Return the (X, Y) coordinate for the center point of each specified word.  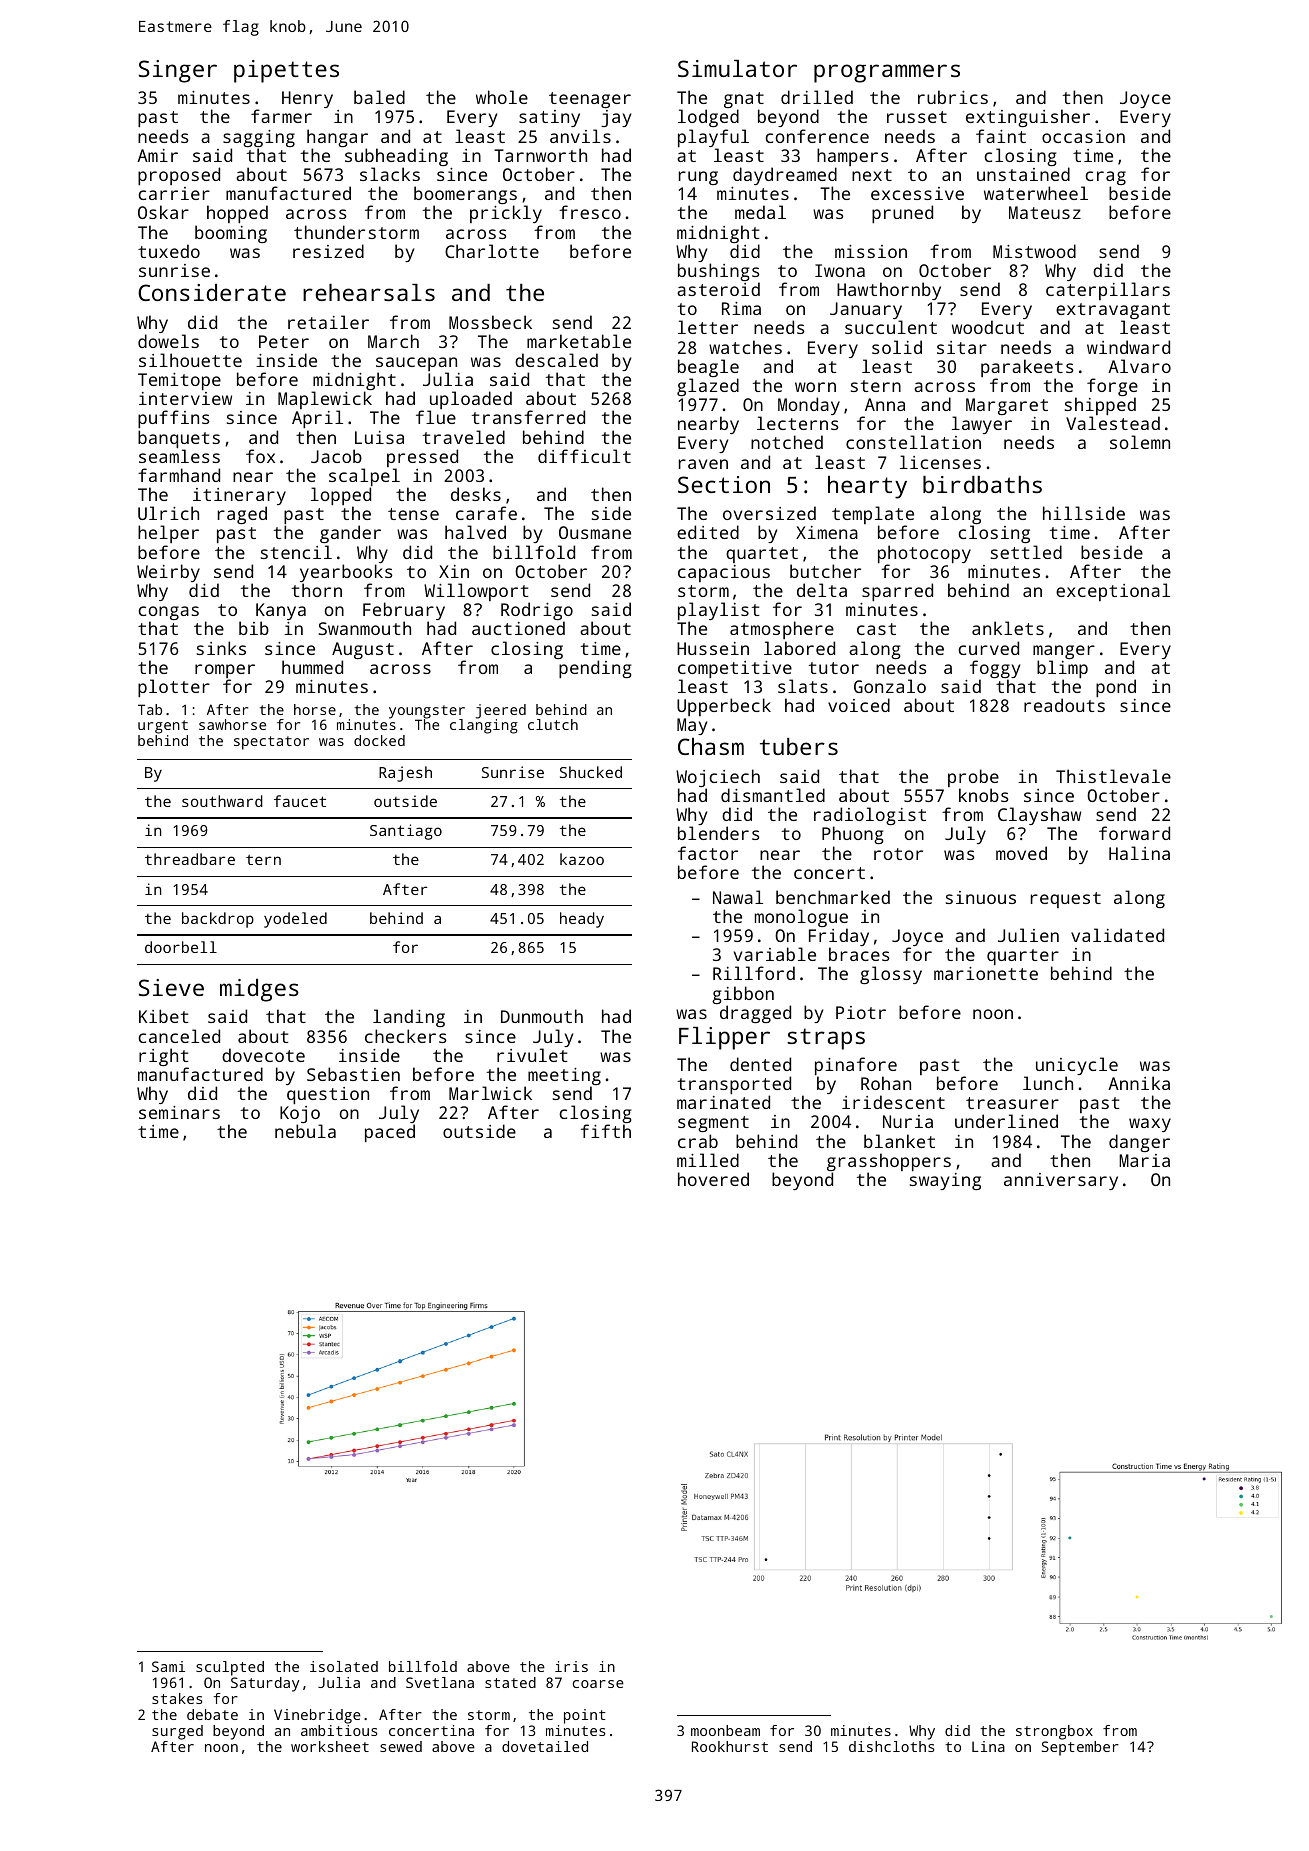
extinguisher (1028, 118)
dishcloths (891, 1746)
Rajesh (405, 774)
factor (708, 853)
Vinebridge (317, 1716)
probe (973, 778)
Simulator (737, 68)
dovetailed (545, 1746)
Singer (178, 71)
